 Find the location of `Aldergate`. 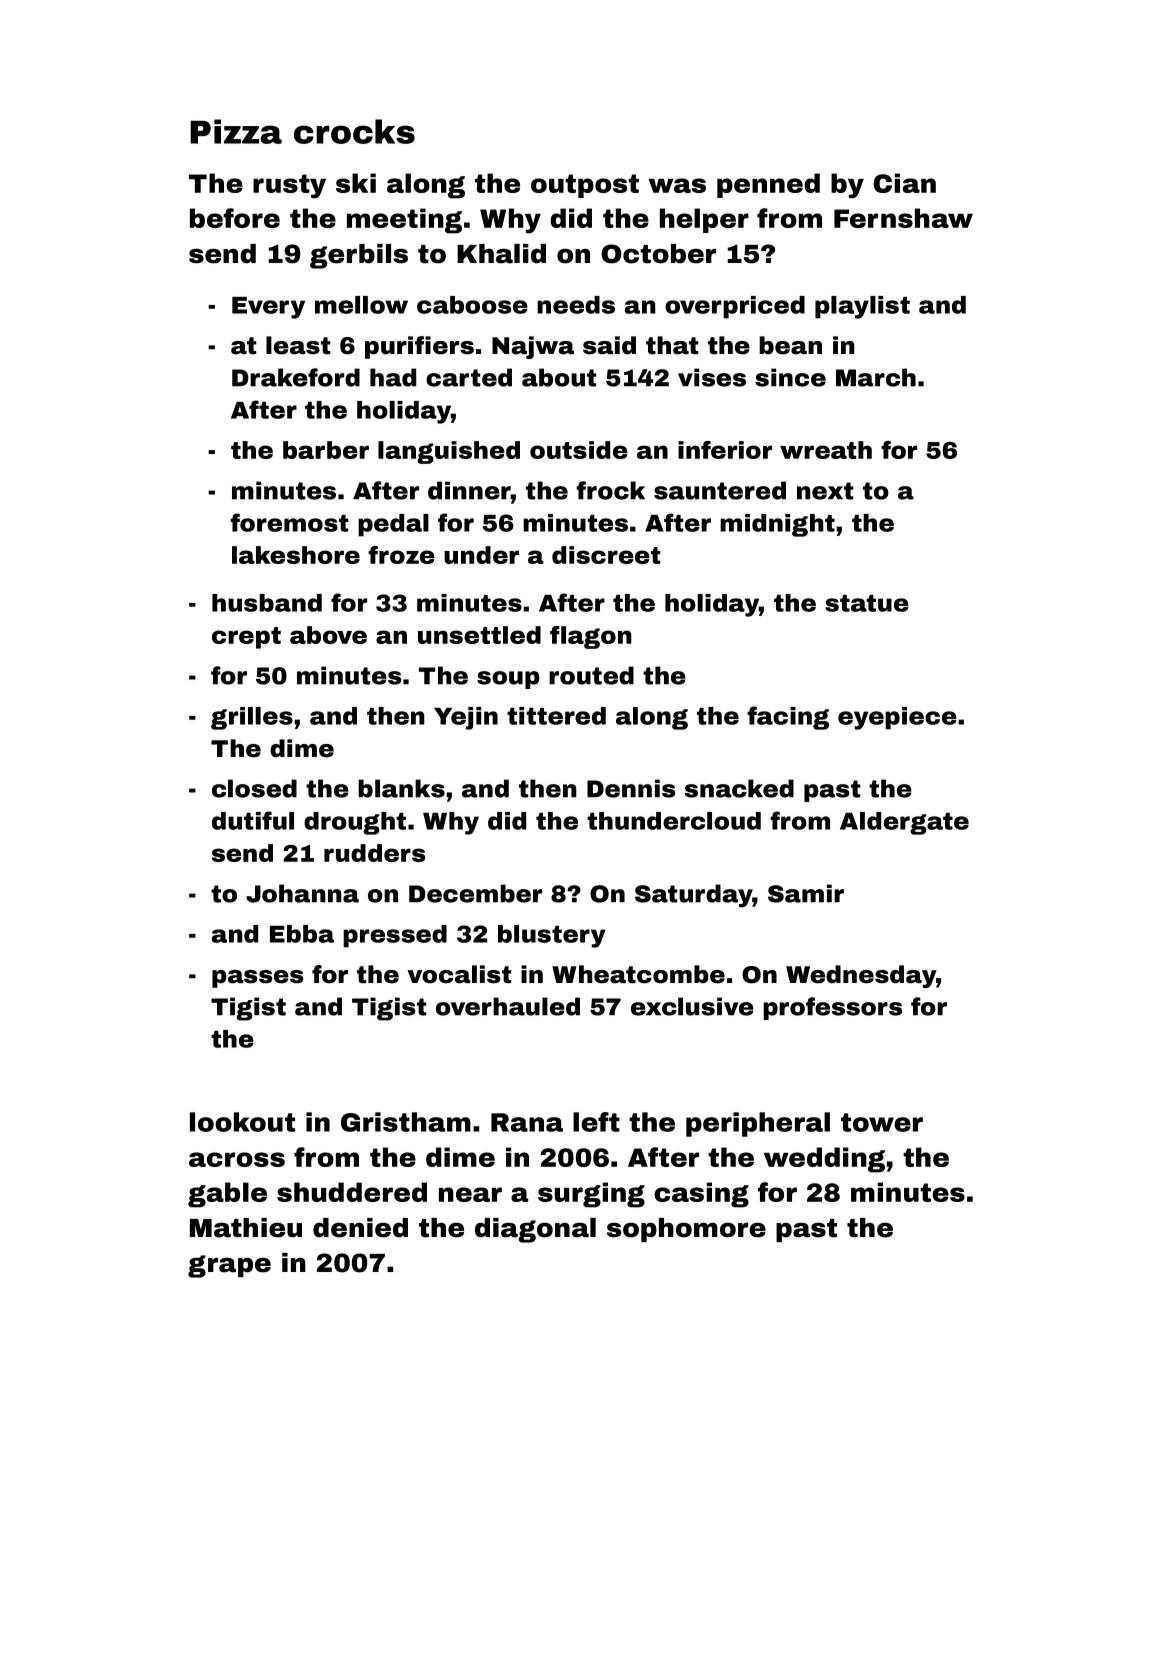

Aldergate is located at coordinates (904, 823).
